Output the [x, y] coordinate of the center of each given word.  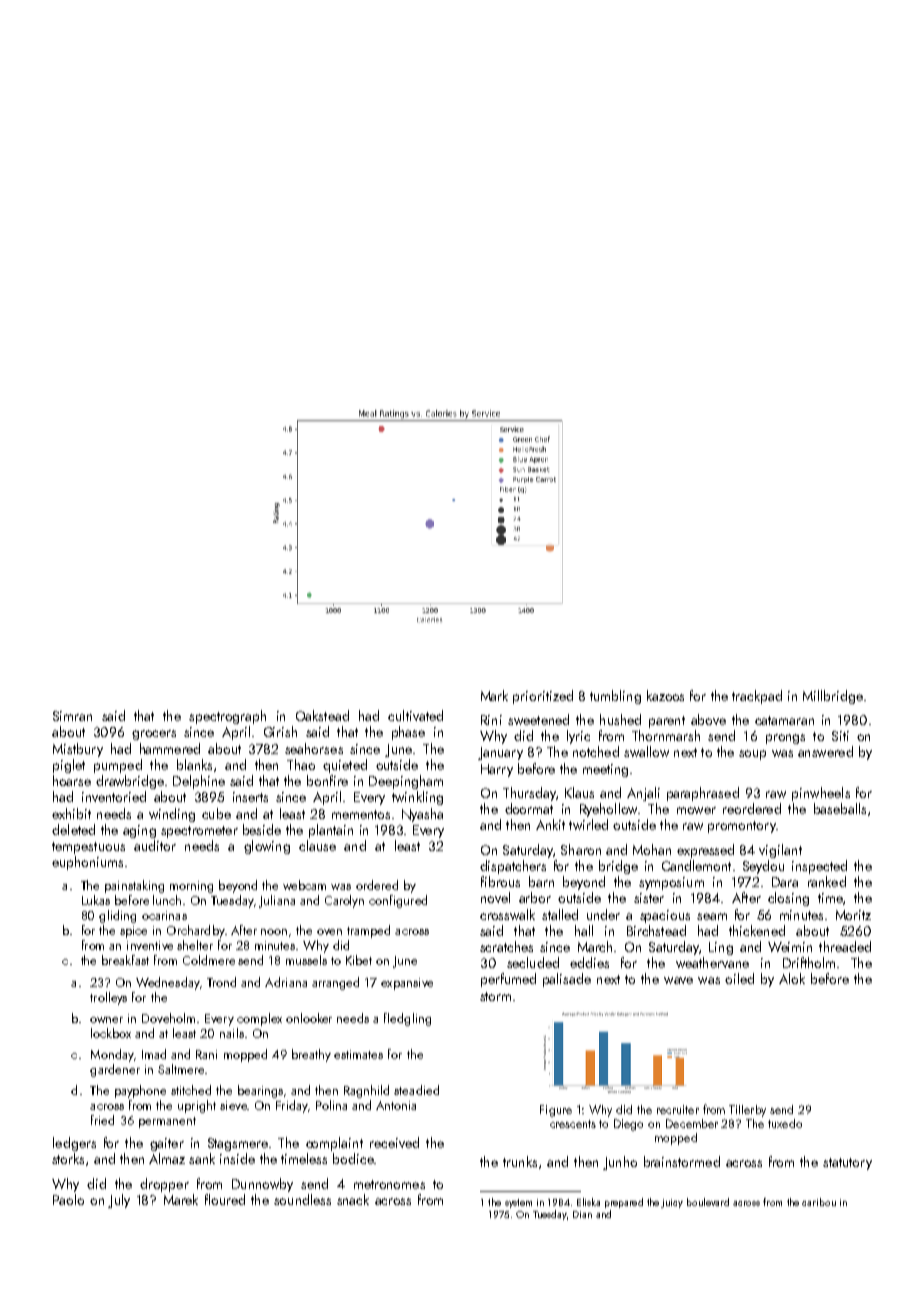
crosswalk [507, 914]
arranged [335, 983]
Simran [72, 716]
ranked [827, 881]
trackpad [757, 697]
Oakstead [322, 715]
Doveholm [168, 1018]
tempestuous [88, 848]
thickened [757, 930]
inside [237, 1158]
